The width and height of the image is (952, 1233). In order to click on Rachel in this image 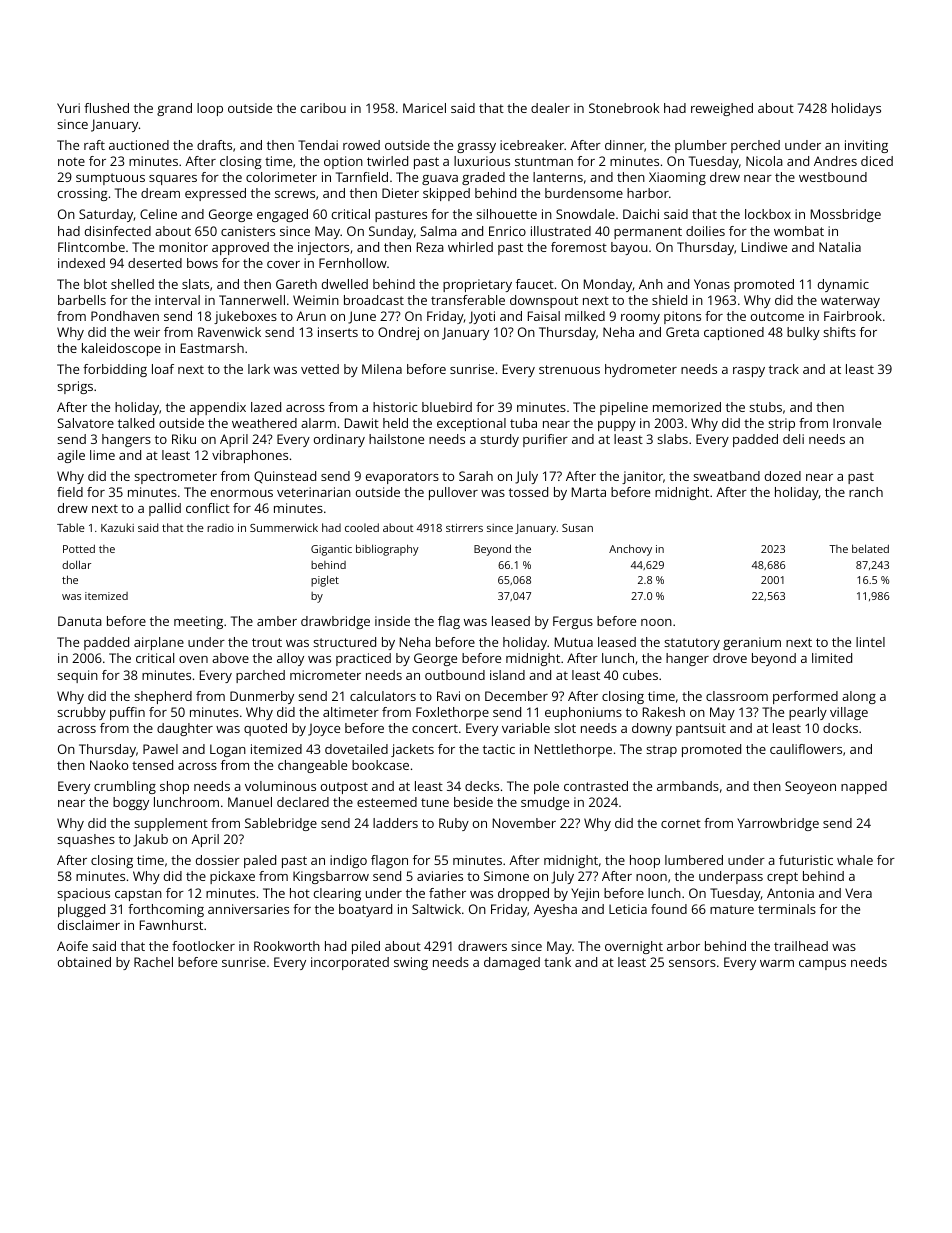, I will do `click(153, 962)`.
